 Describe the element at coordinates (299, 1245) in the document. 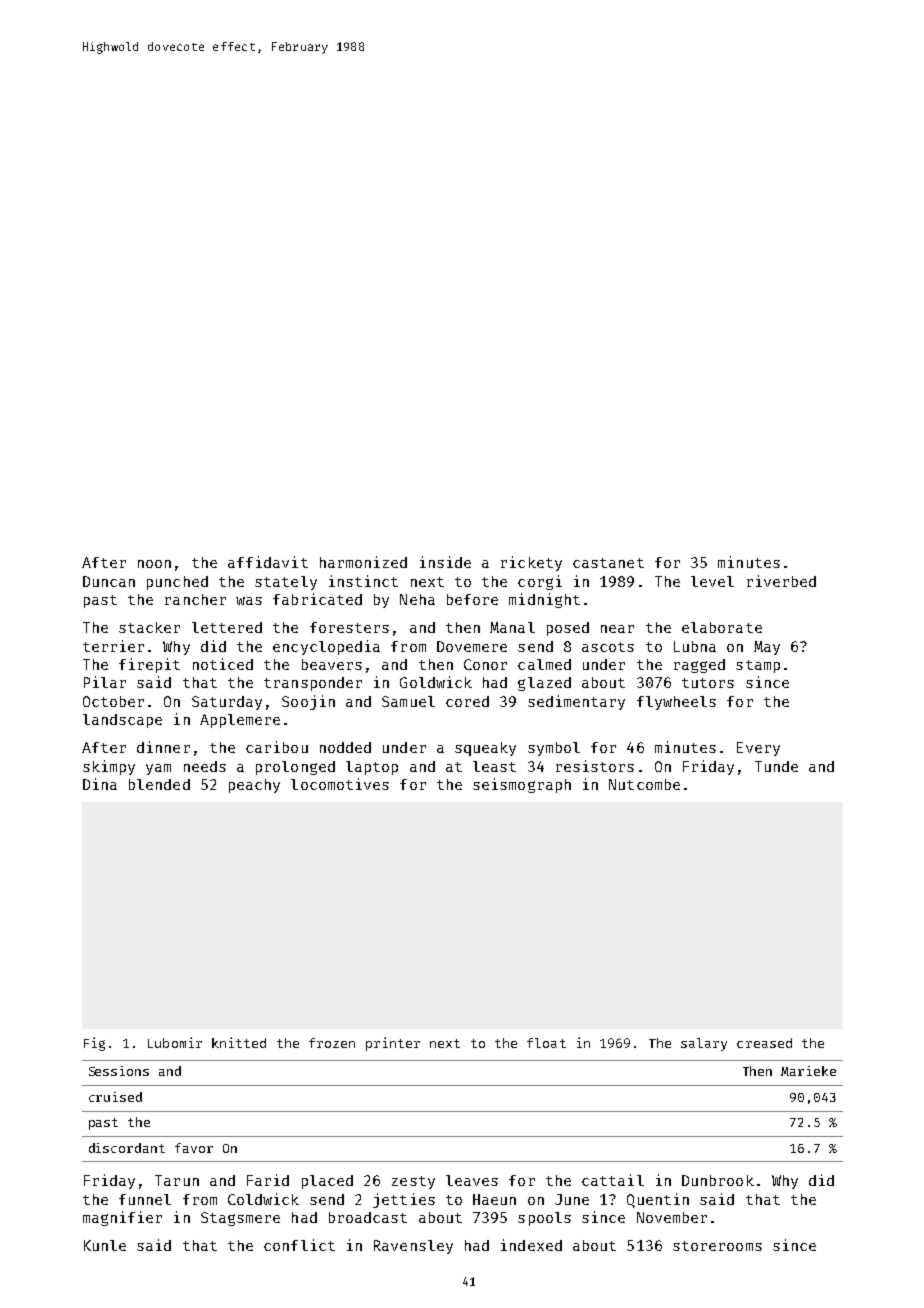

I see `conflict` at that location.
